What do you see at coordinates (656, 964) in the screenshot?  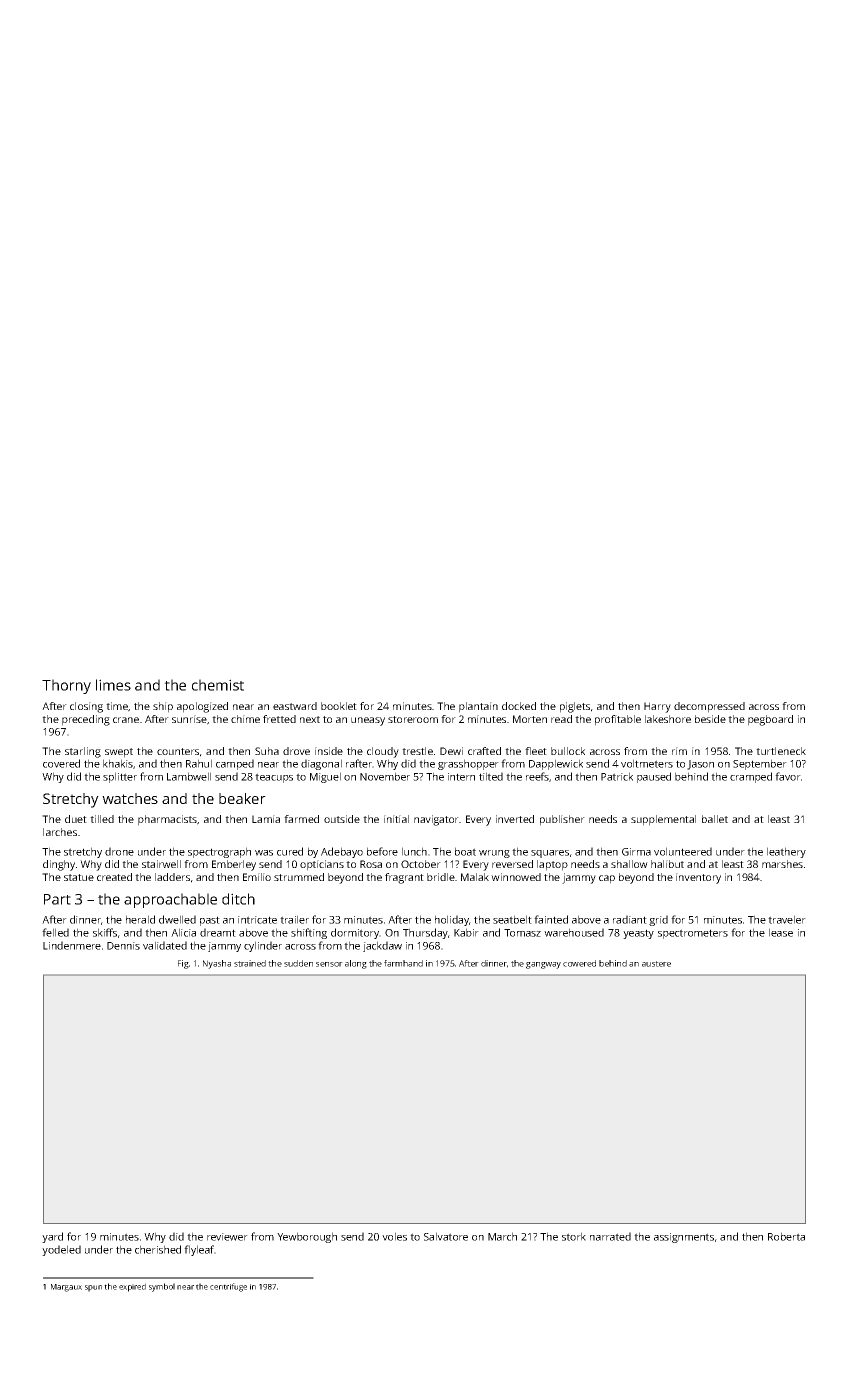 I see `austere` at bounding box center [656, 964].
